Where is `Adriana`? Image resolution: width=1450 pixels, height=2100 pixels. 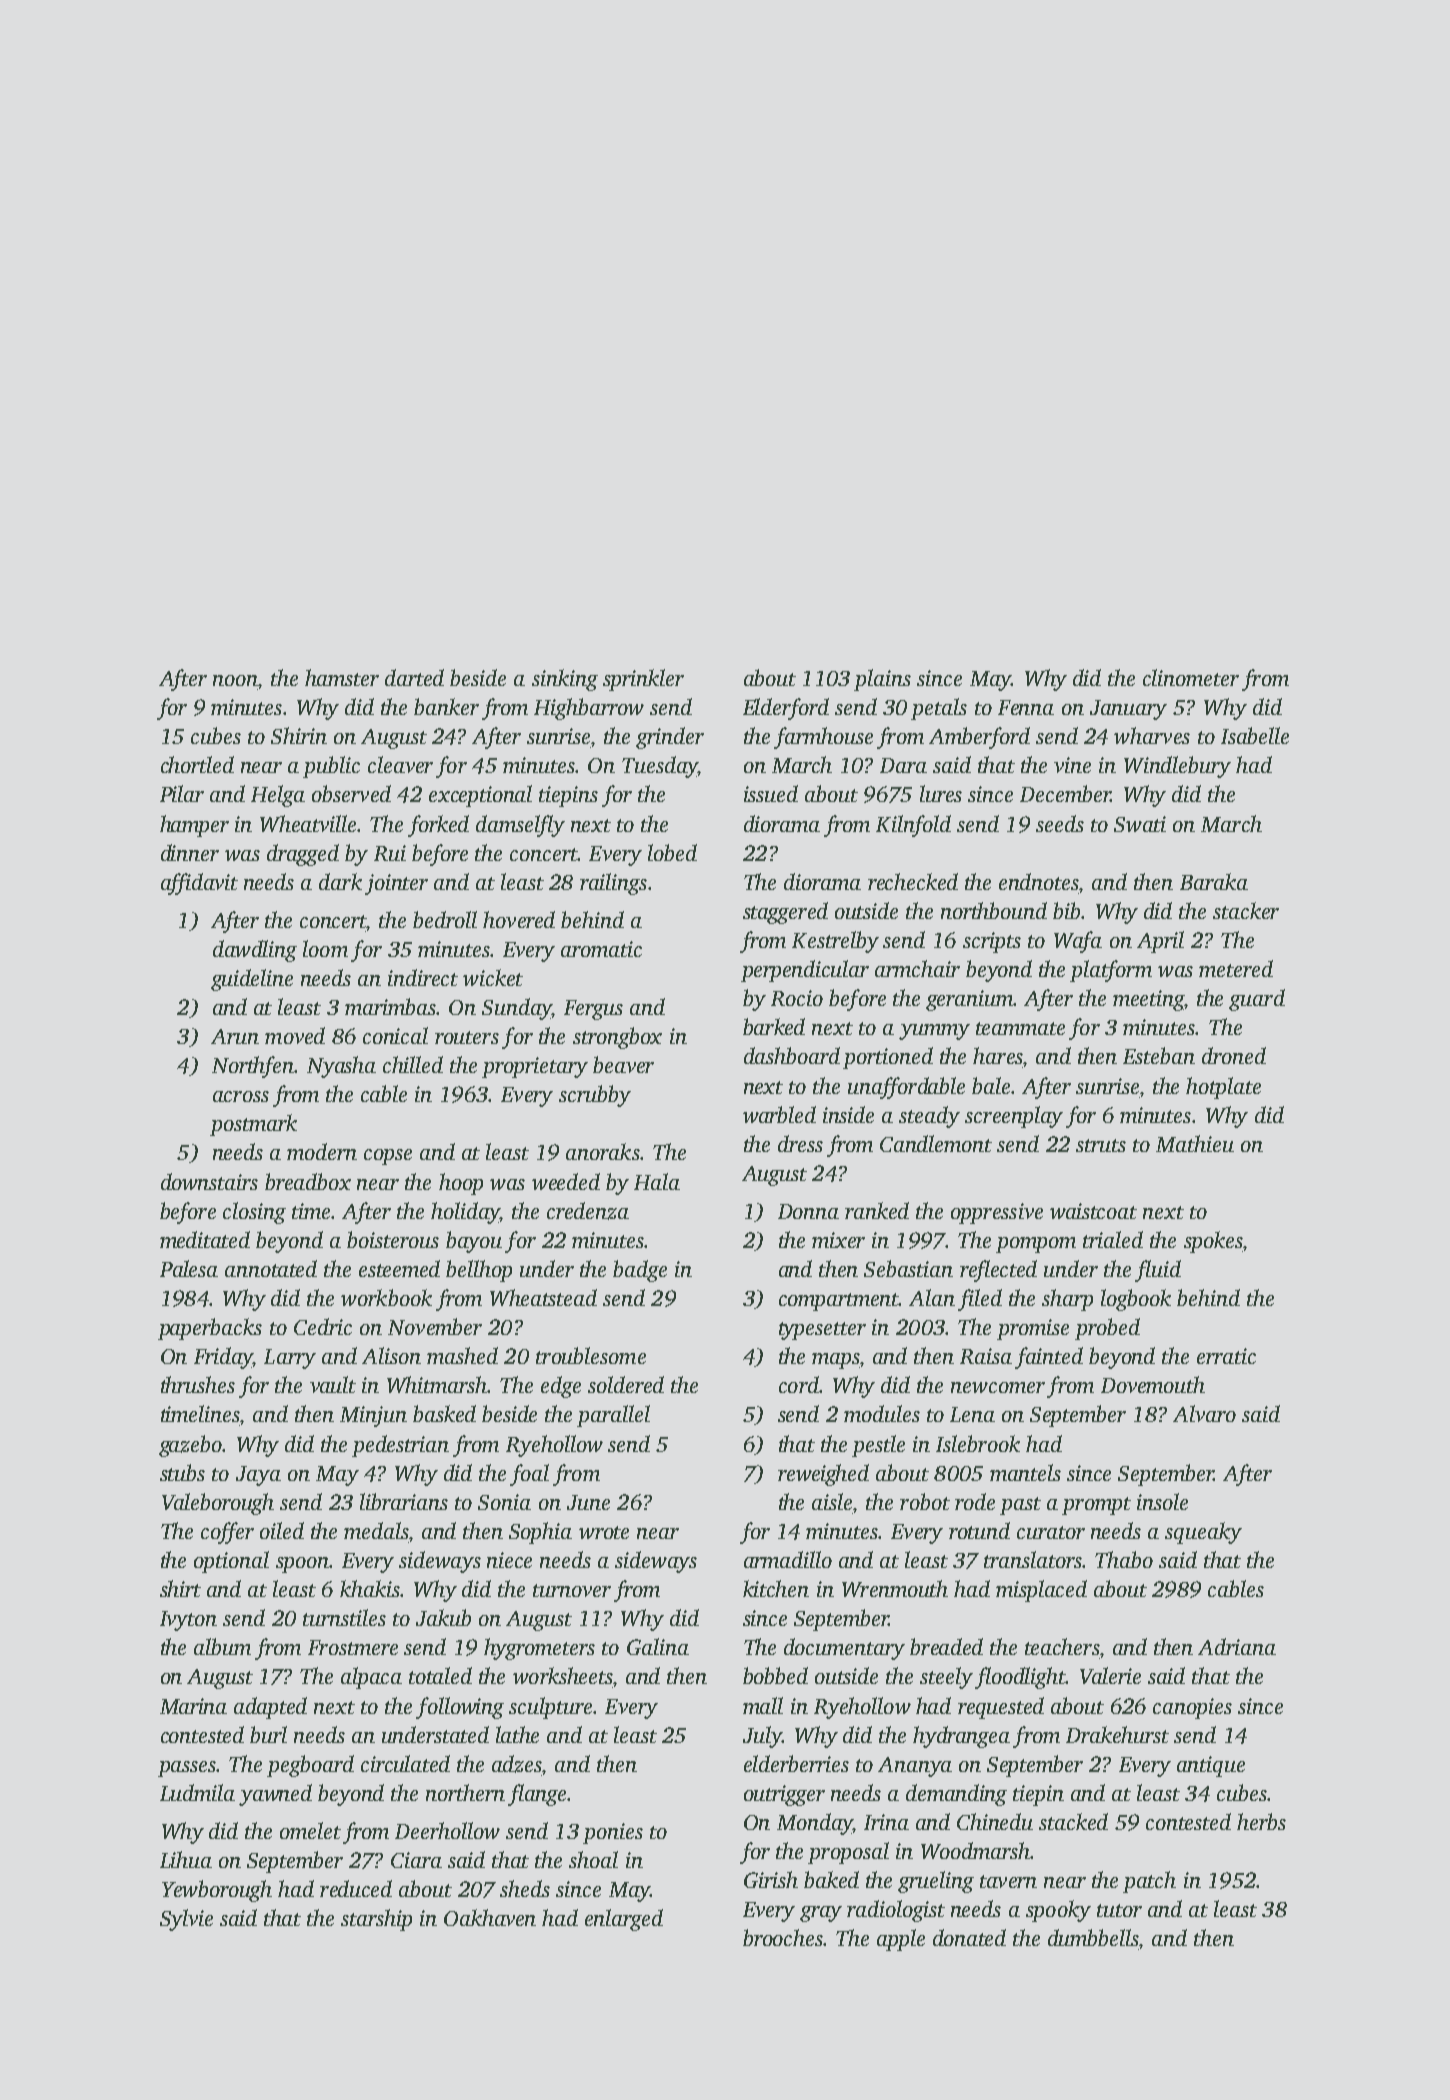
Adriana is located at coordinates (1237, 1646).
